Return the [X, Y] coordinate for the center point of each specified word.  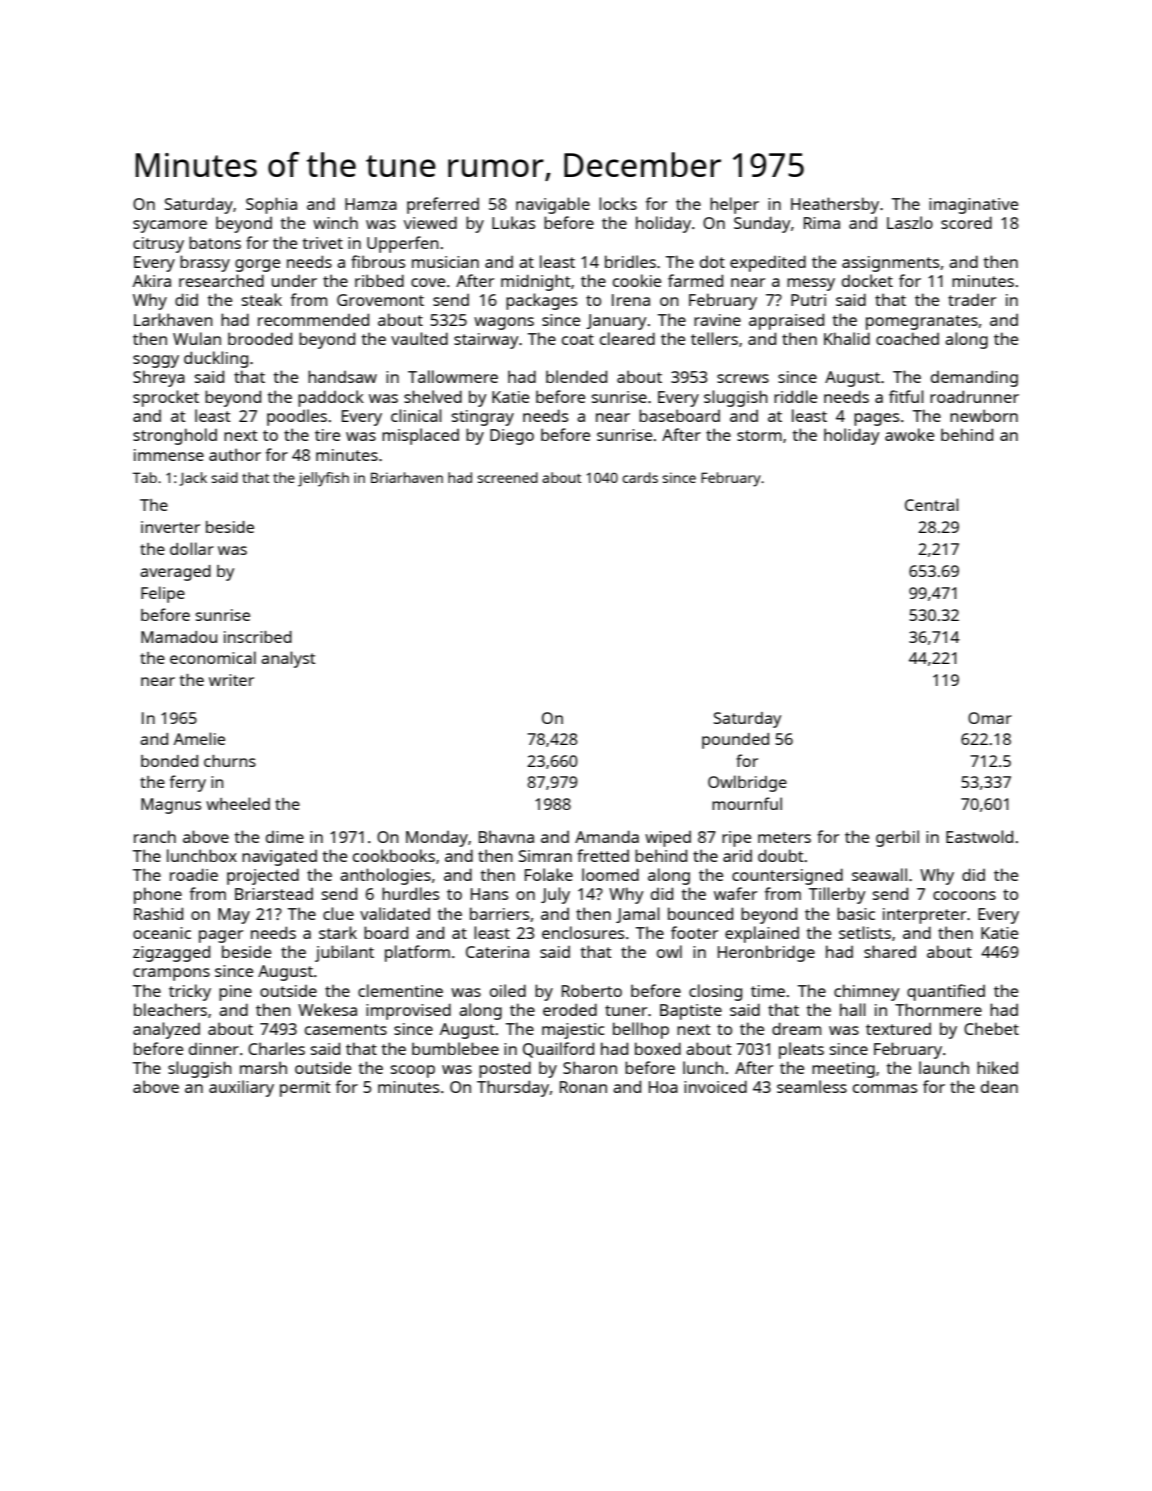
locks [618, 203]
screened [507, 477]
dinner [214, 1049]
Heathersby [835, 205]
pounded [735, 741]
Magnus [171, 806]
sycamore [170, 226]
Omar [990, 718]
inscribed [258, 637]
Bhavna [506, 836]
